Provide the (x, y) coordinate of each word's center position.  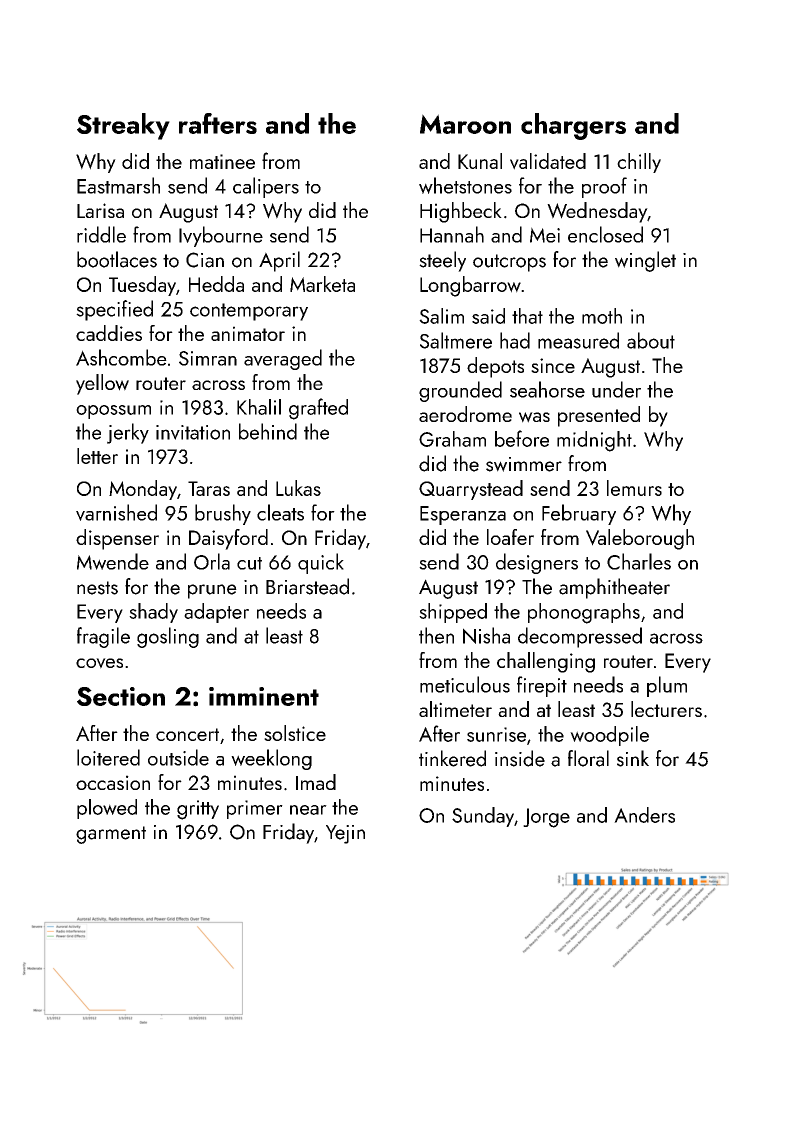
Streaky (123, 126)
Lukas (298, 488)
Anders (644, 815)
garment (111, 835)
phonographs (584, 613)
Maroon (465, 124)
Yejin (345, 834)
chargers (573, 126)
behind (268, 431)
